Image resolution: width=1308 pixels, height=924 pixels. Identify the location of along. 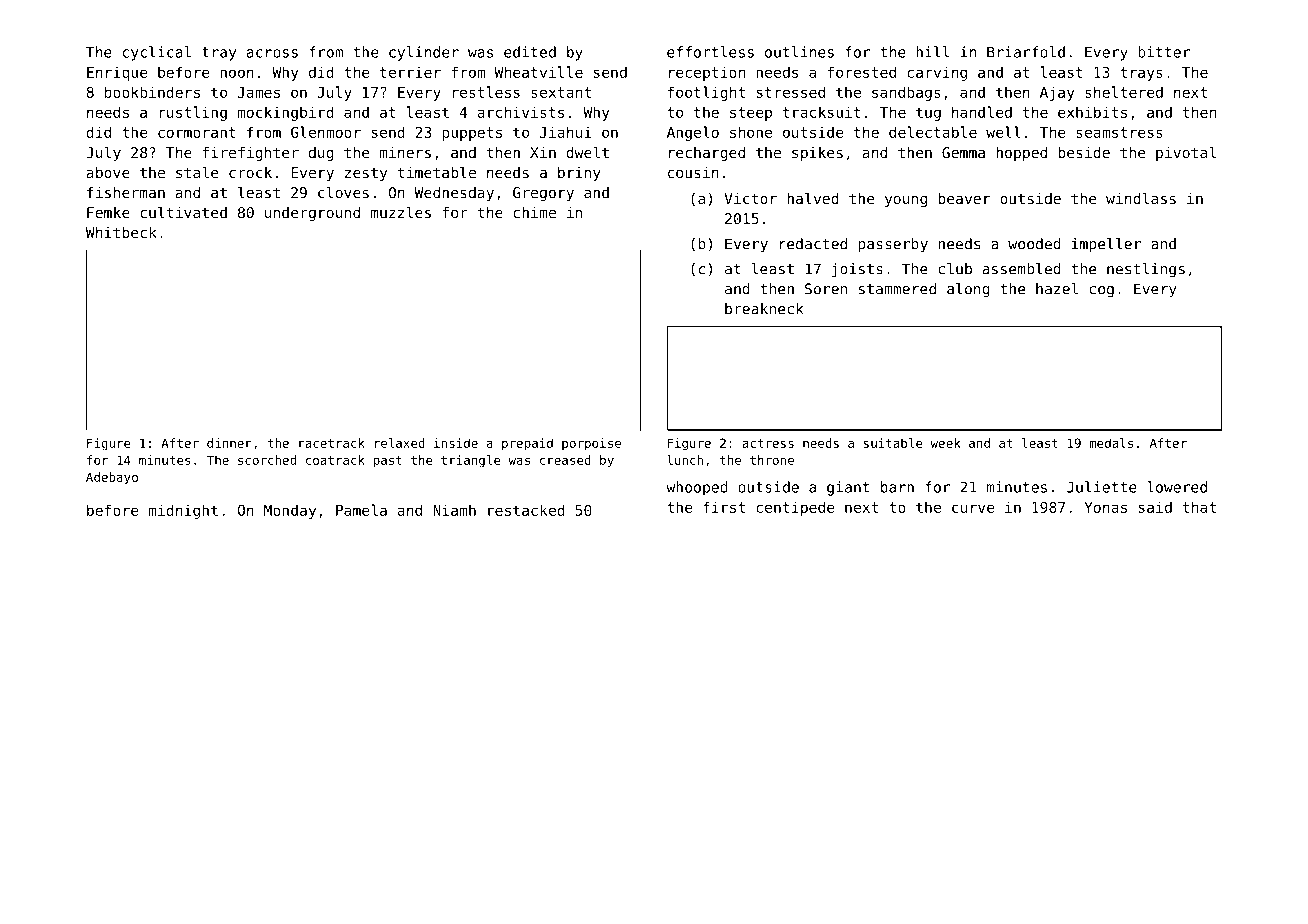
(968, 290).
